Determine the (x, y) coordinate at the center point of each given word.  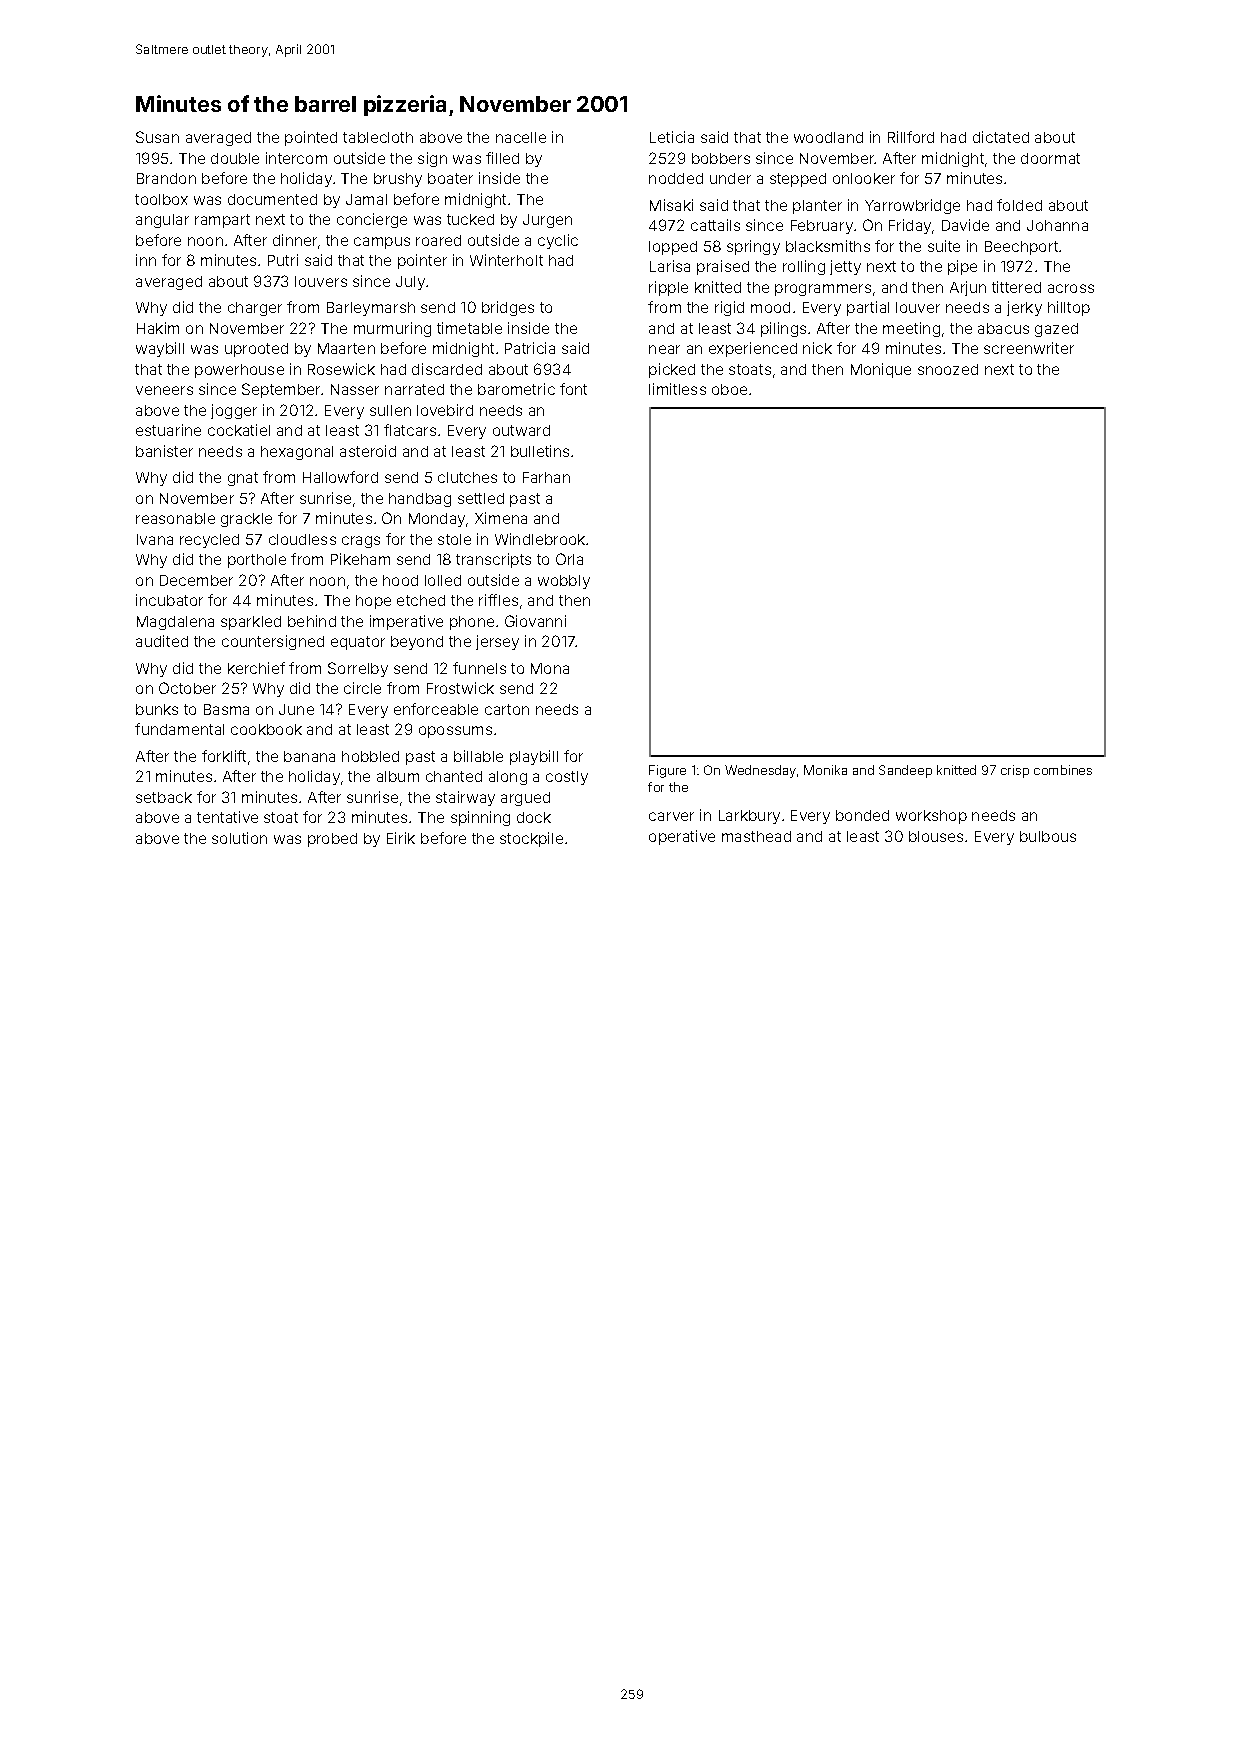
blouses (936, 836)
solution (239, 838)
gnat (243, 479)
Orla (569, 559)
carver (671, 816)
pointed (311, 138)
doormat (1050, 158)
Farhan (546, 477)
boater (450, 178)
